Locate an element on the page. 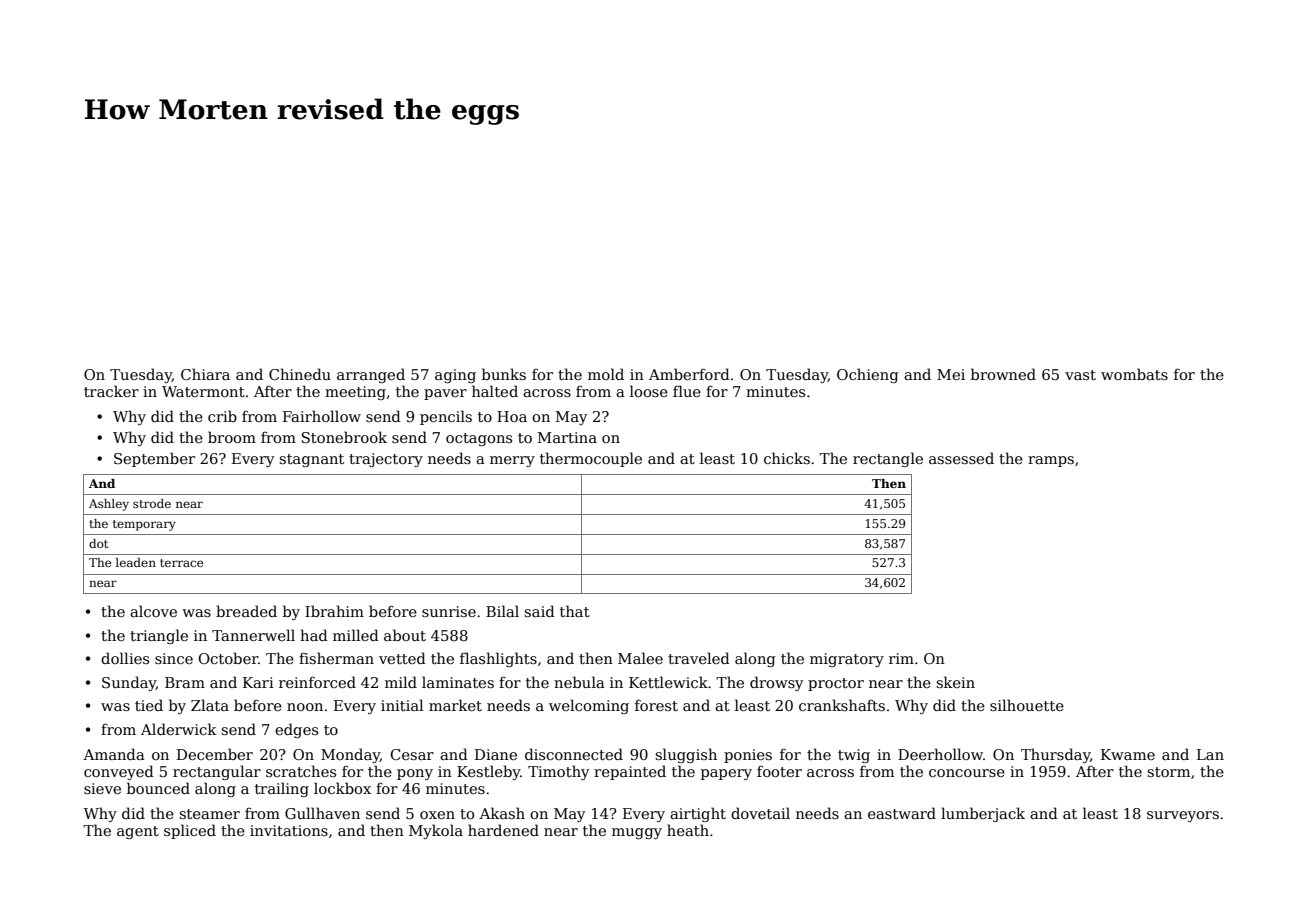 The width and height of the page is (1308, 924). terrace is located at coordinates (181, 563).
